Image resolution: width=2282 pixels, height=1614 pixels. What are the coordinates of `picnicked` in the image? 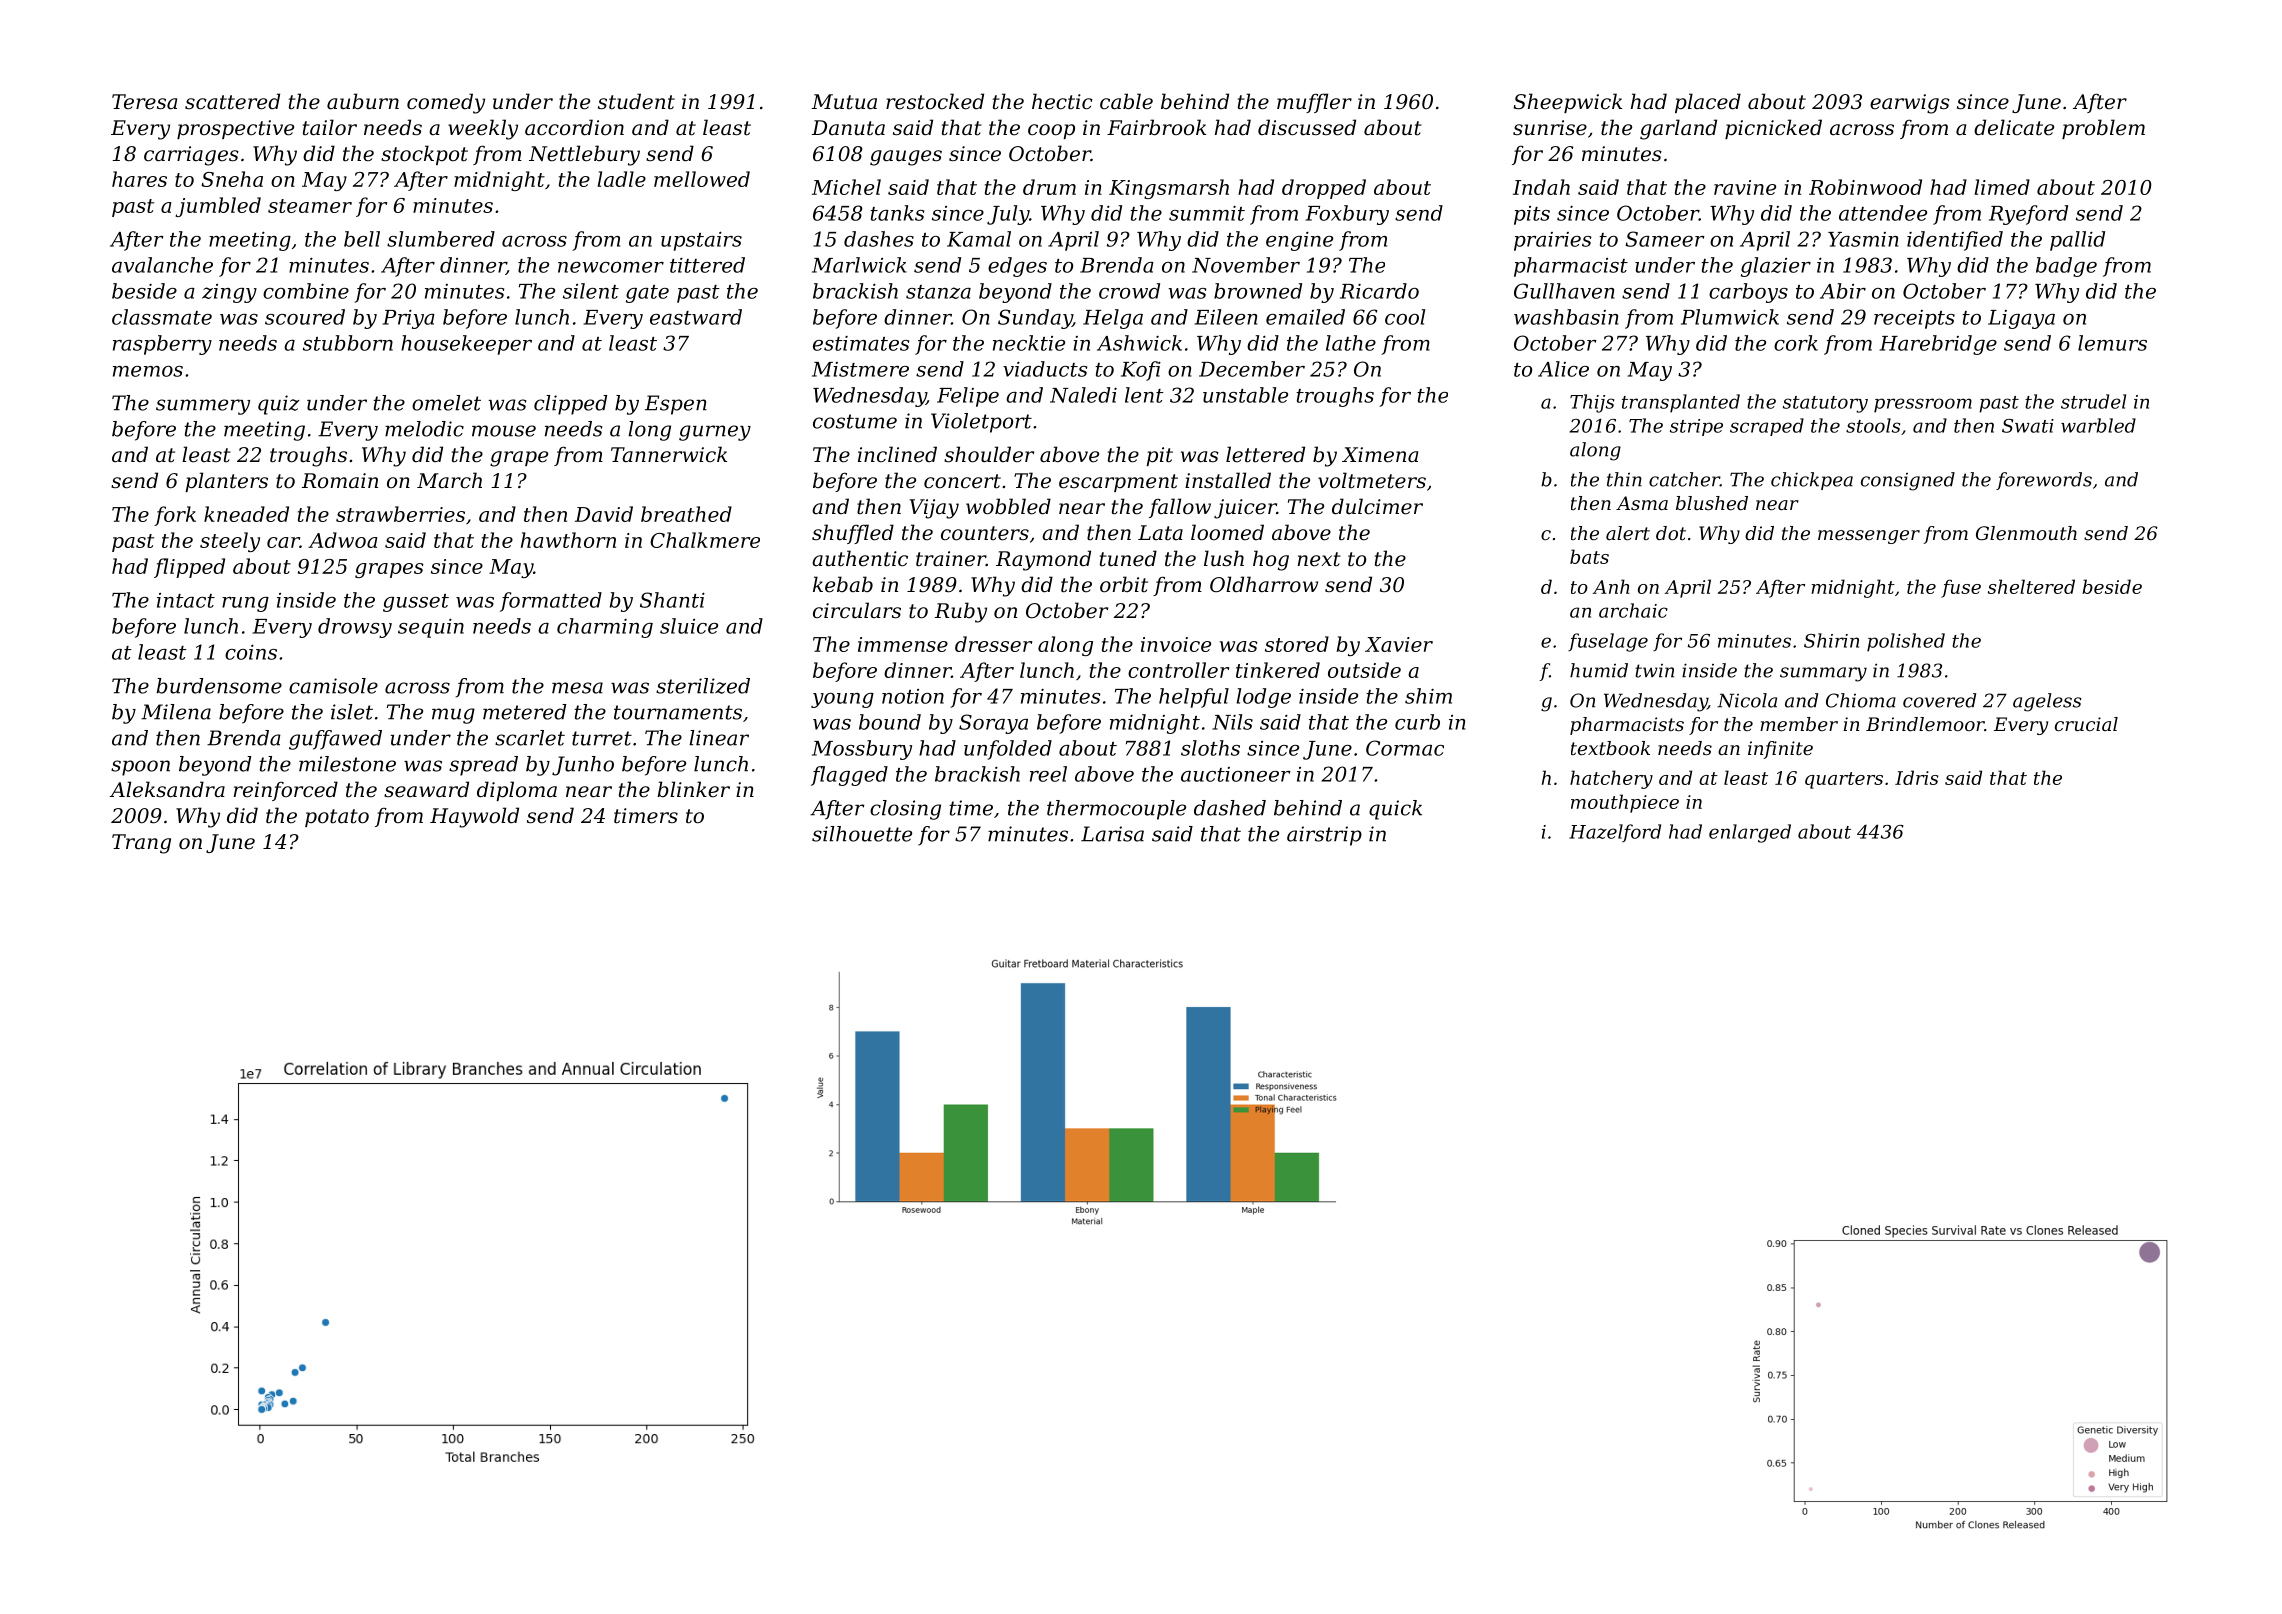 It's located at (1773, 129).
